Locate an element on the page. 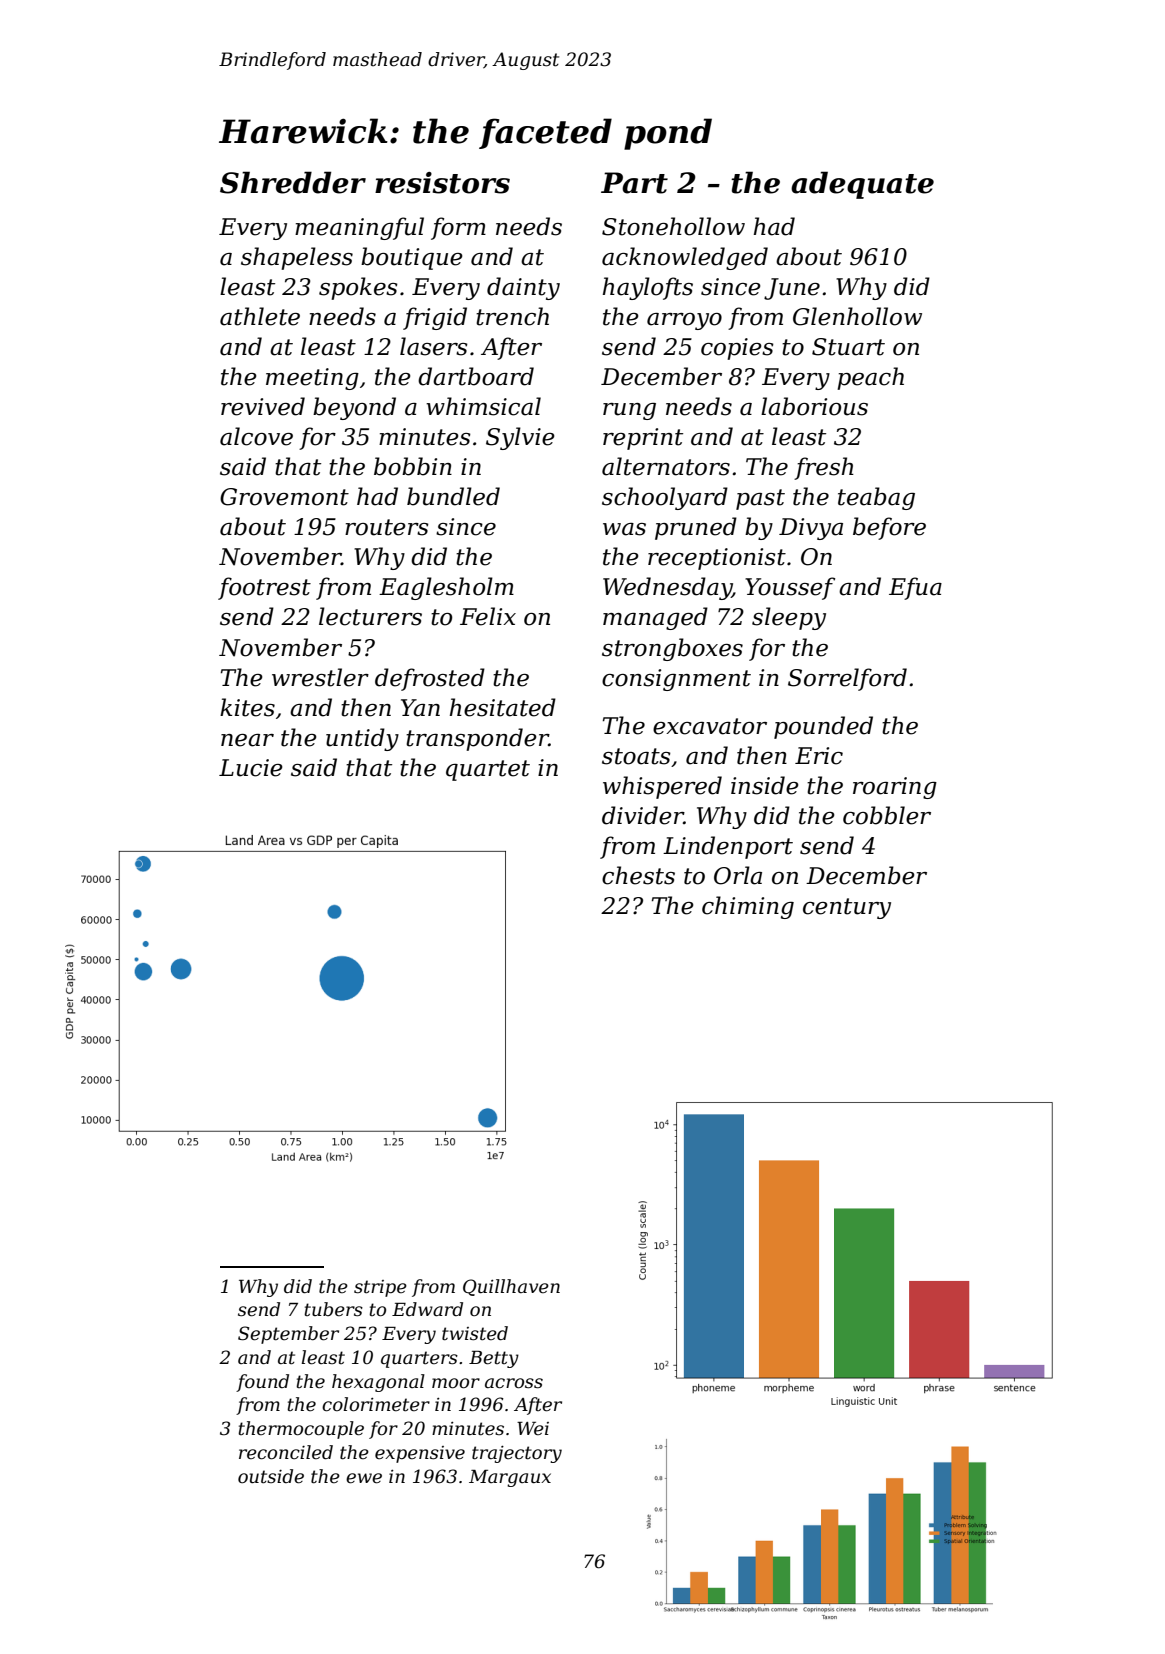  meeting is located at coordinates (312, 379).
